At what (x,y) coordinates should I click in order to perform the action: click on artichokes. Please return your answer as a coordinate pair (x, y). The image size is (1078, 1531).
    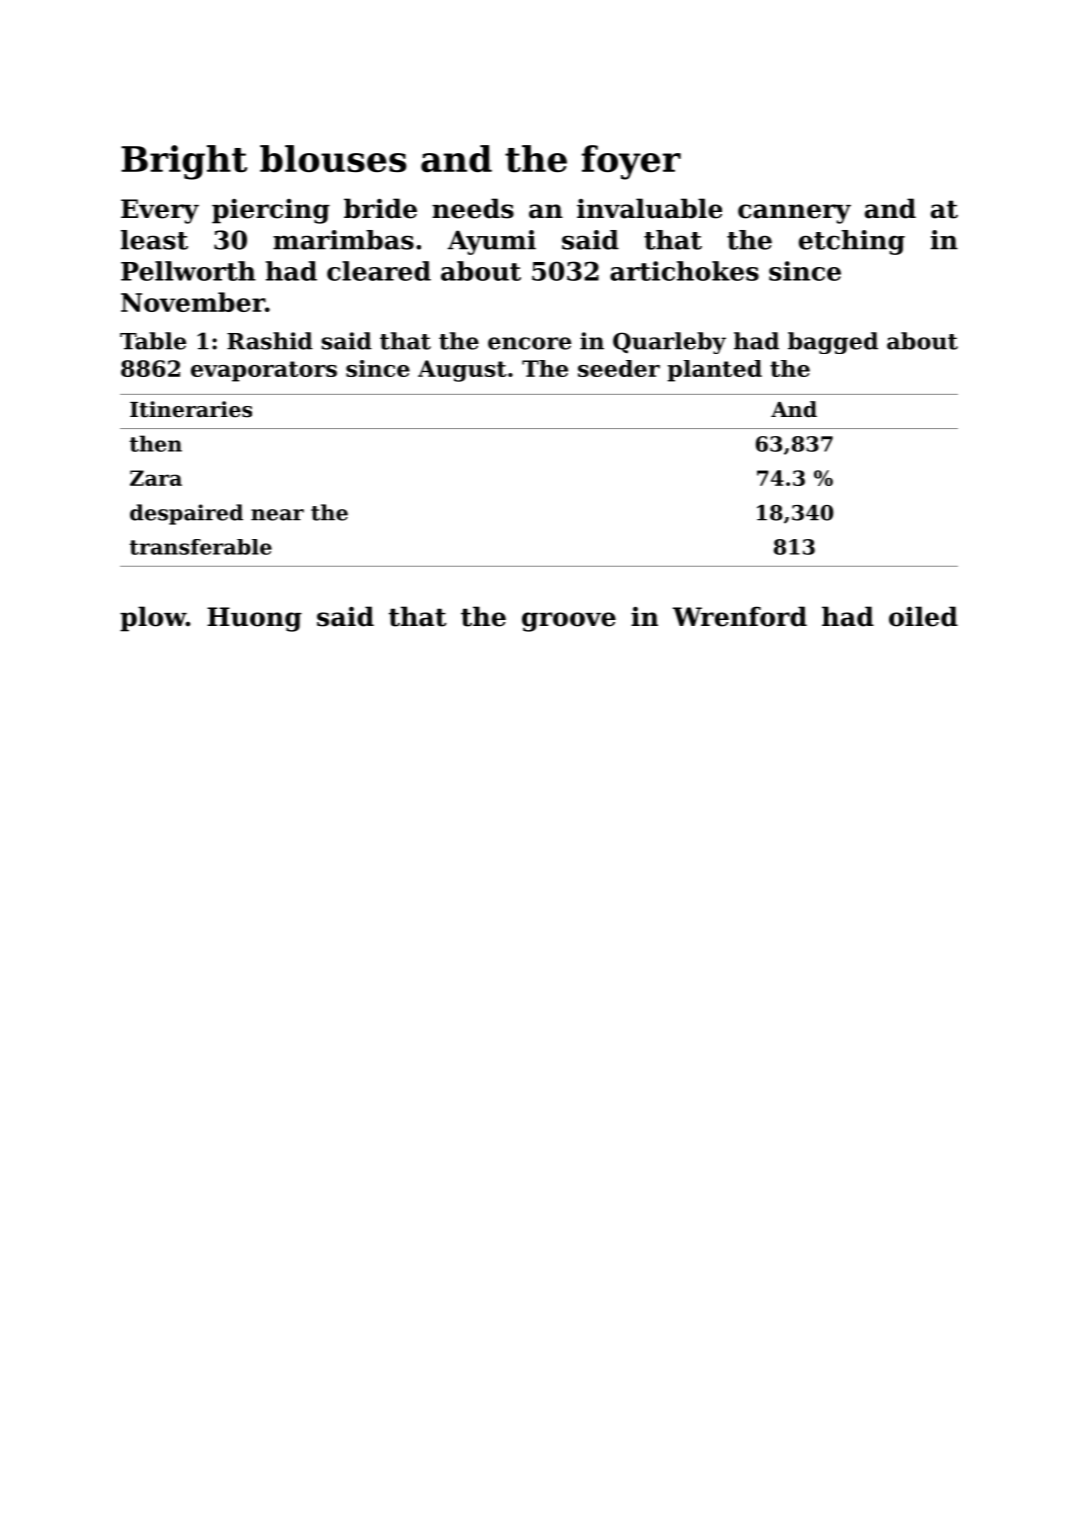
    Looking at the image, I should click on (684, 271).
